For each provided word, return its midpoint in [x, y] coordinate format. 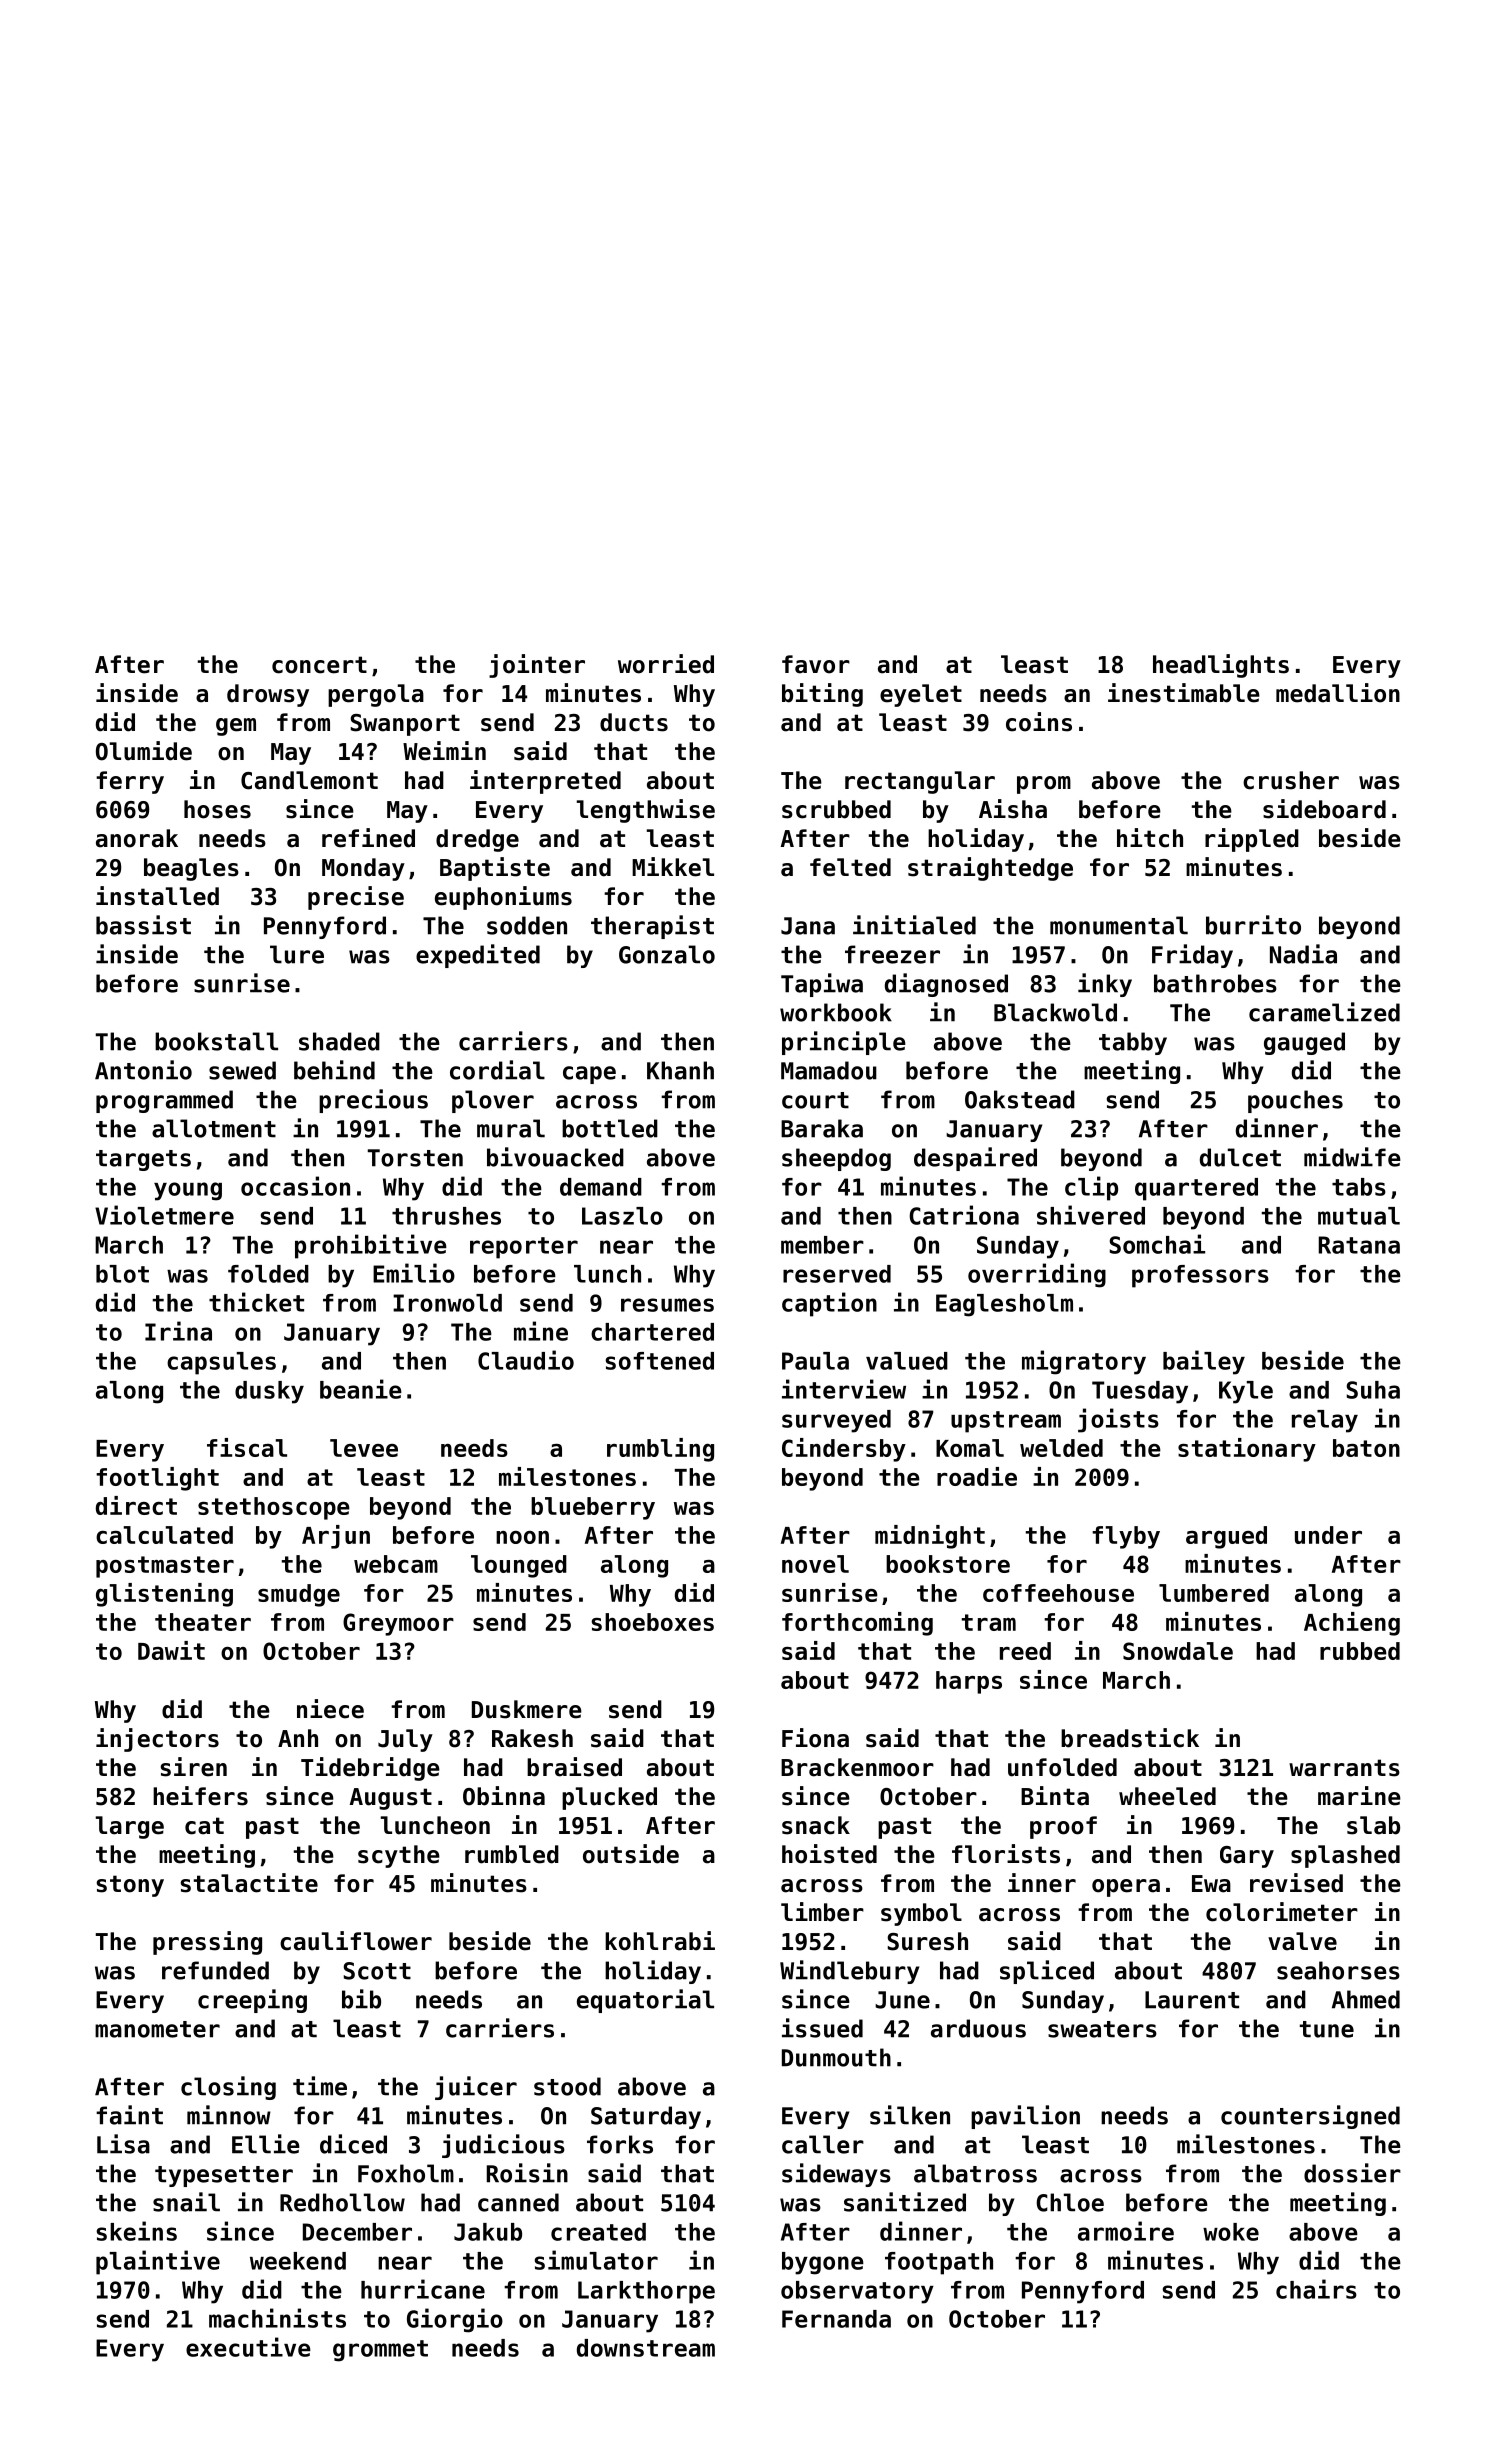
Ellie [266, 2144]
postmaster [165, 1567]
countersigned [1310, 2117]
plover [493, 1101]
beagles [191, 869]
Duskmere [527, 1709]
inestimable [1184, 693]
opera [1126, 1888]
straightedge [990, 869]
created [598, 2232]
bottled [610, 1128]
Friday [1192, 956]
